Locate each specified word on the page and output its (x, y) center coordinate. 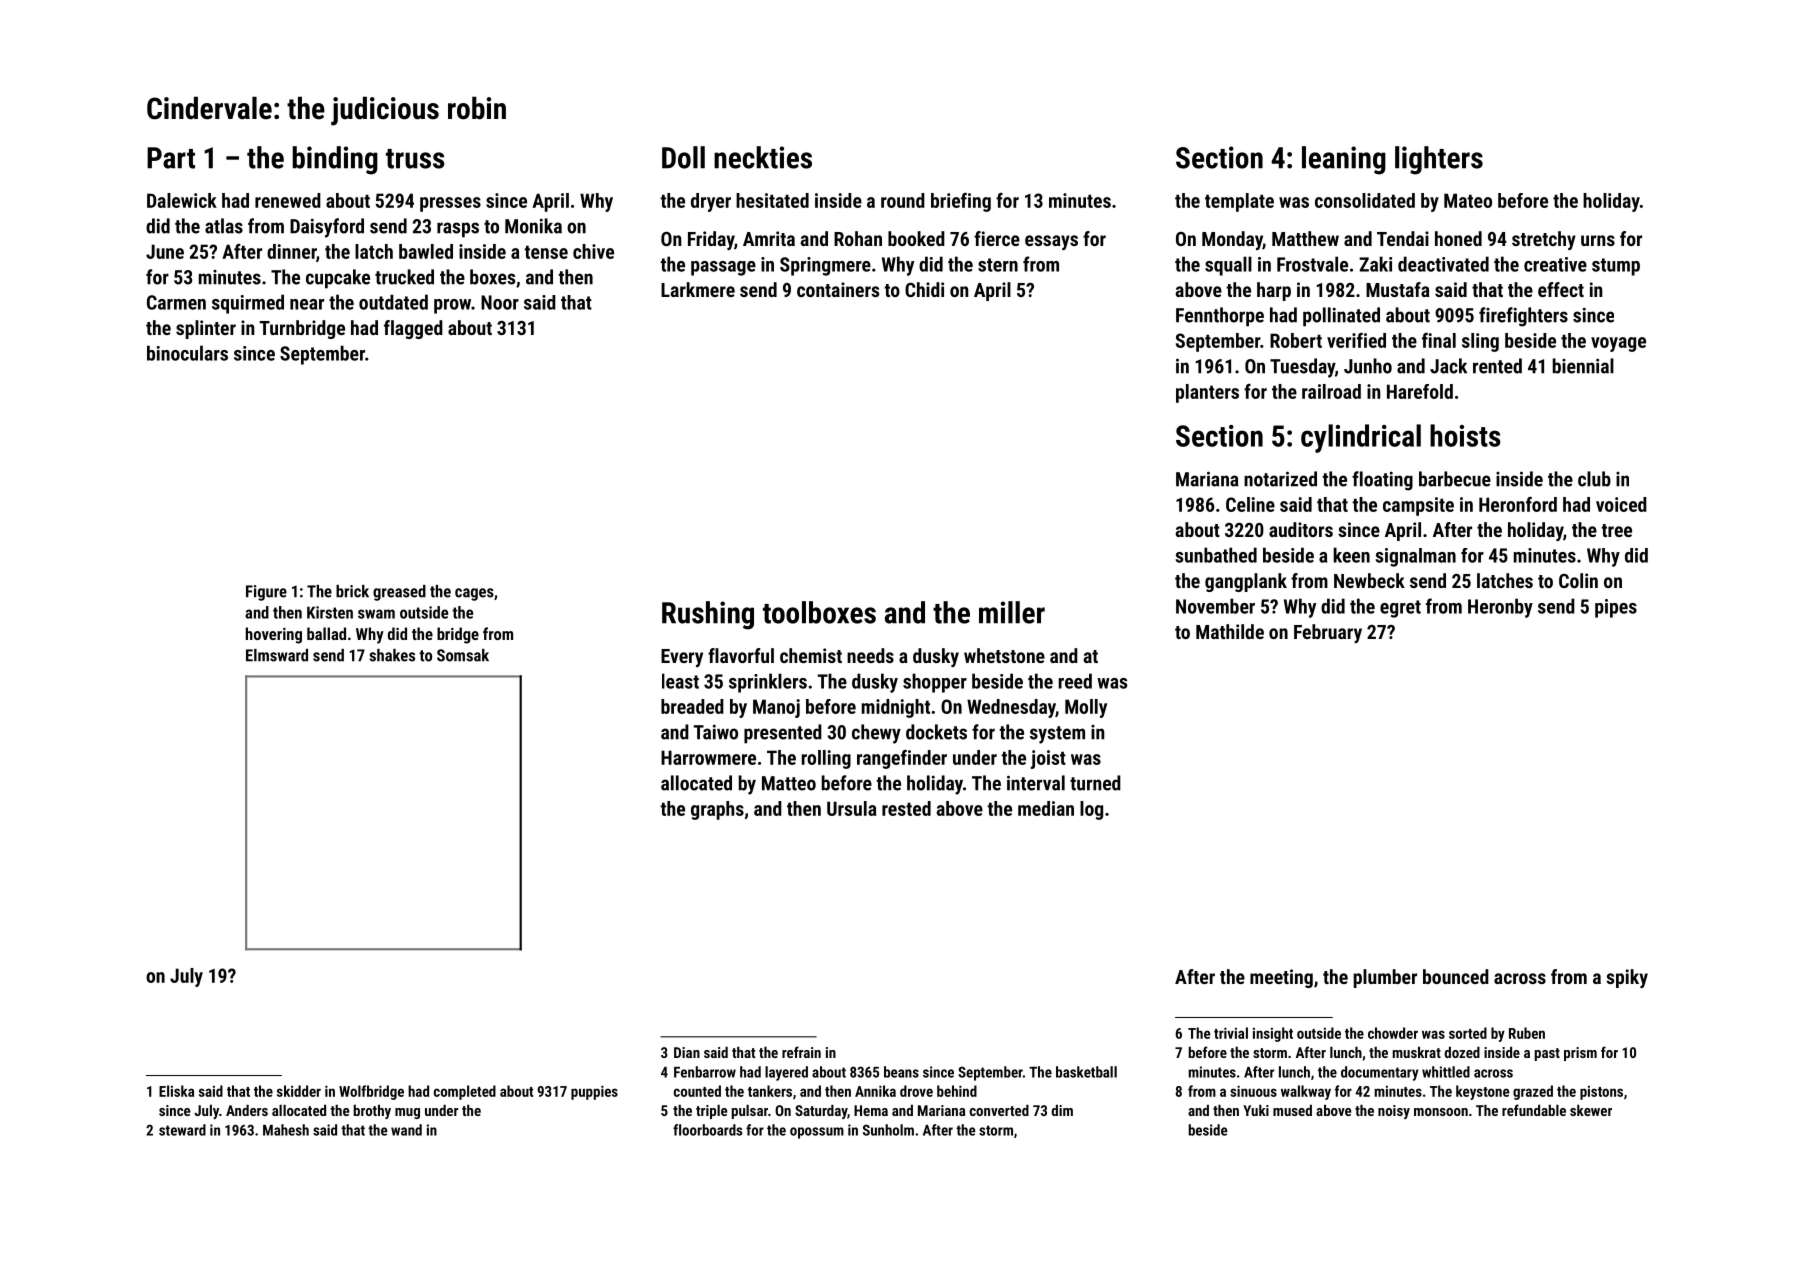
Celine (1250, 504)
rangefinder (902, 759)
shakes (392, 655)
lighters (1439, 160)
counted (697, 1091)
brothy (372, 1111)
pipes (1616, 608)
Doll (683, 157)
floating (1382, 481)
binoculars (187, 353)
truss (415, 159)
